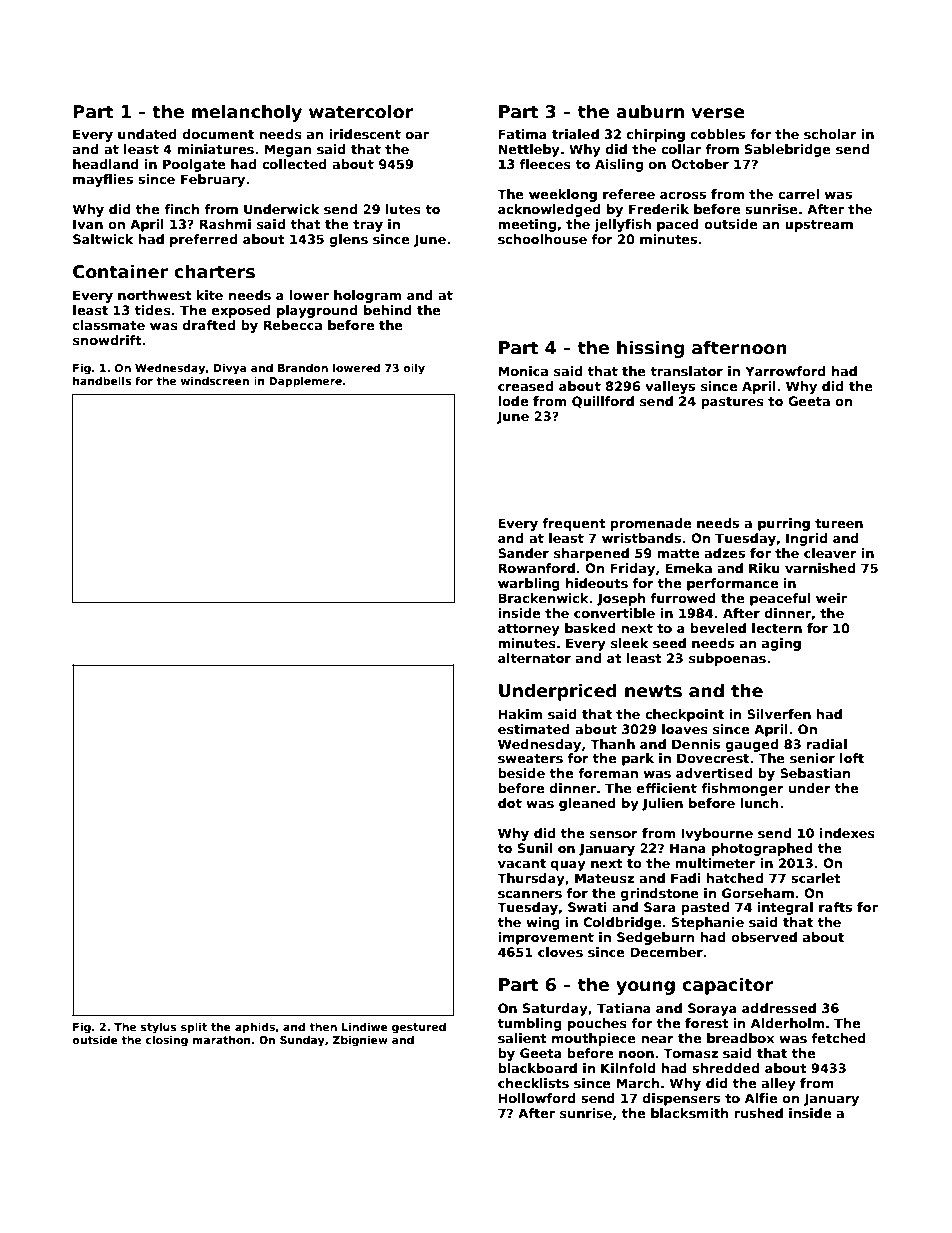 This screenshot has height=1233, width=952. What do you see at coordinates (388, 310) in the screenshot?
I see `behind` at bounding box center [388, 310].
